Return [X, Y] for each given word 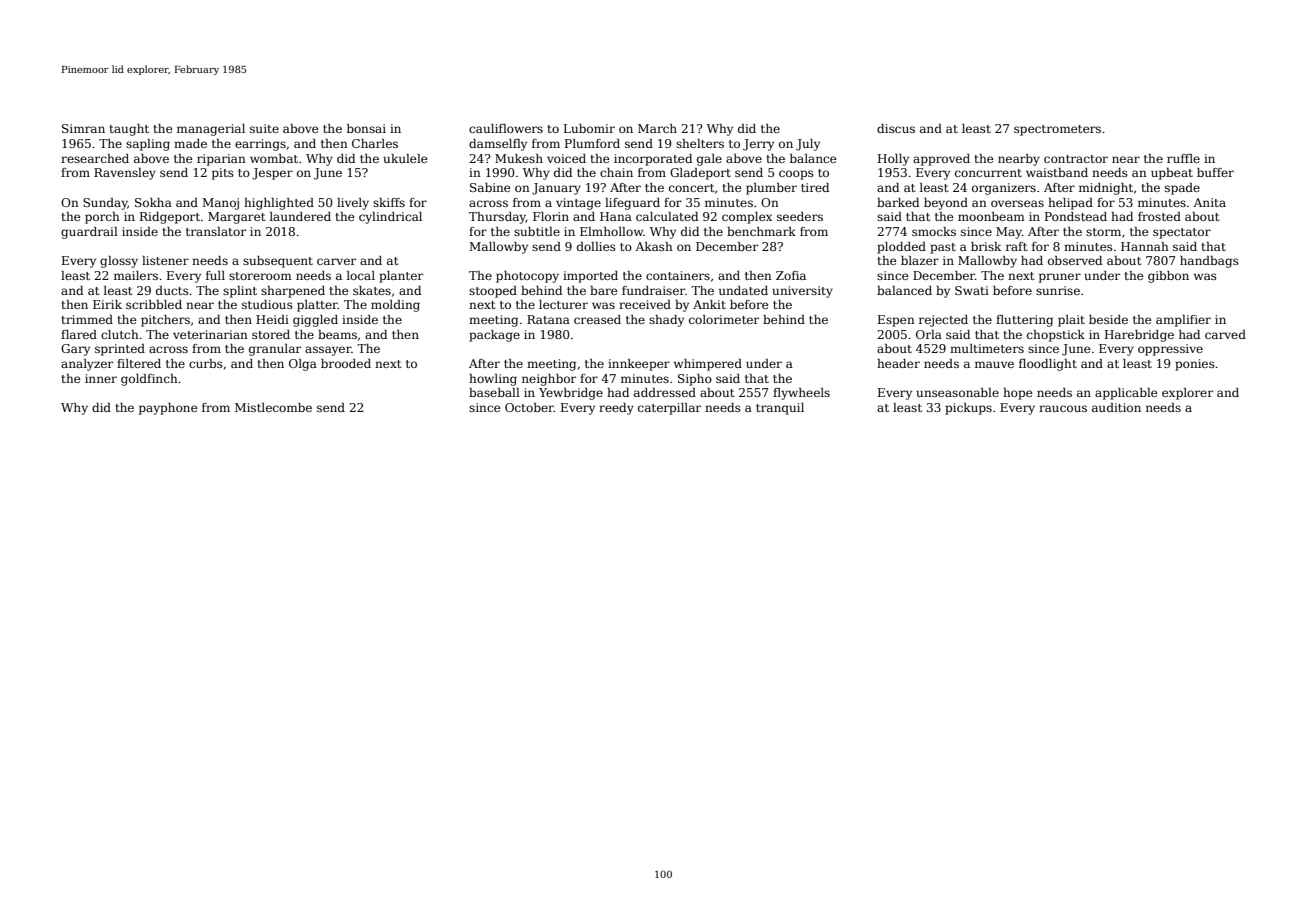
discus [896, 128]
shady [666, 321]
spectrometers [1057, 130]
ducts [172, 290]
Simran [83, 128]
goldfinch [149, 380]
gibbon [1168, 277]
